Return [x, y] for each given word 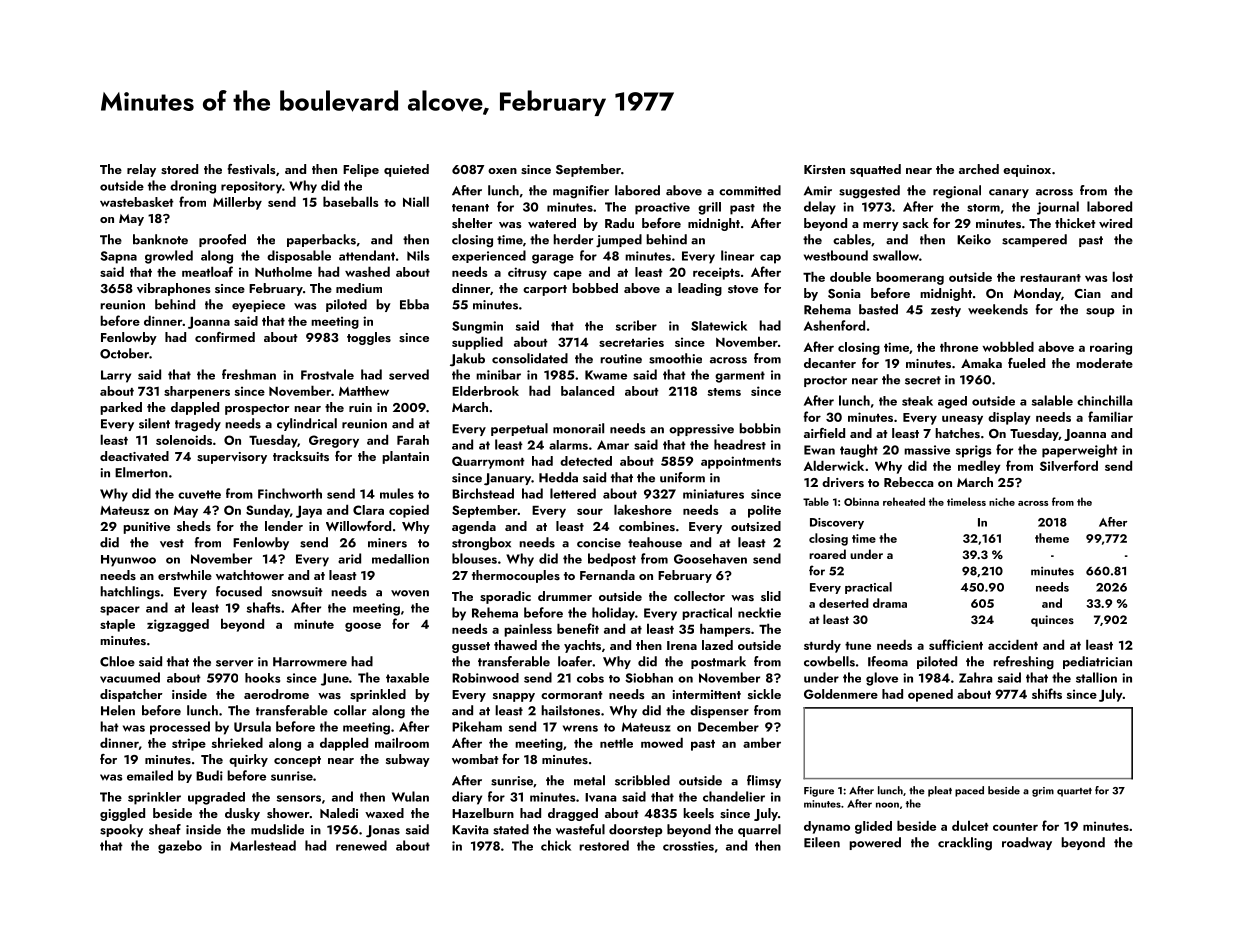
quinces [1052, 621]
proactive [662, 208]
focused [239, 591]
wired [1115, 223]
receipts [716, 273]
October [124, 353]
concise [599, 543]
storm [983, 208]
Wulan [410, 796]
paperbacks [321, 240]
